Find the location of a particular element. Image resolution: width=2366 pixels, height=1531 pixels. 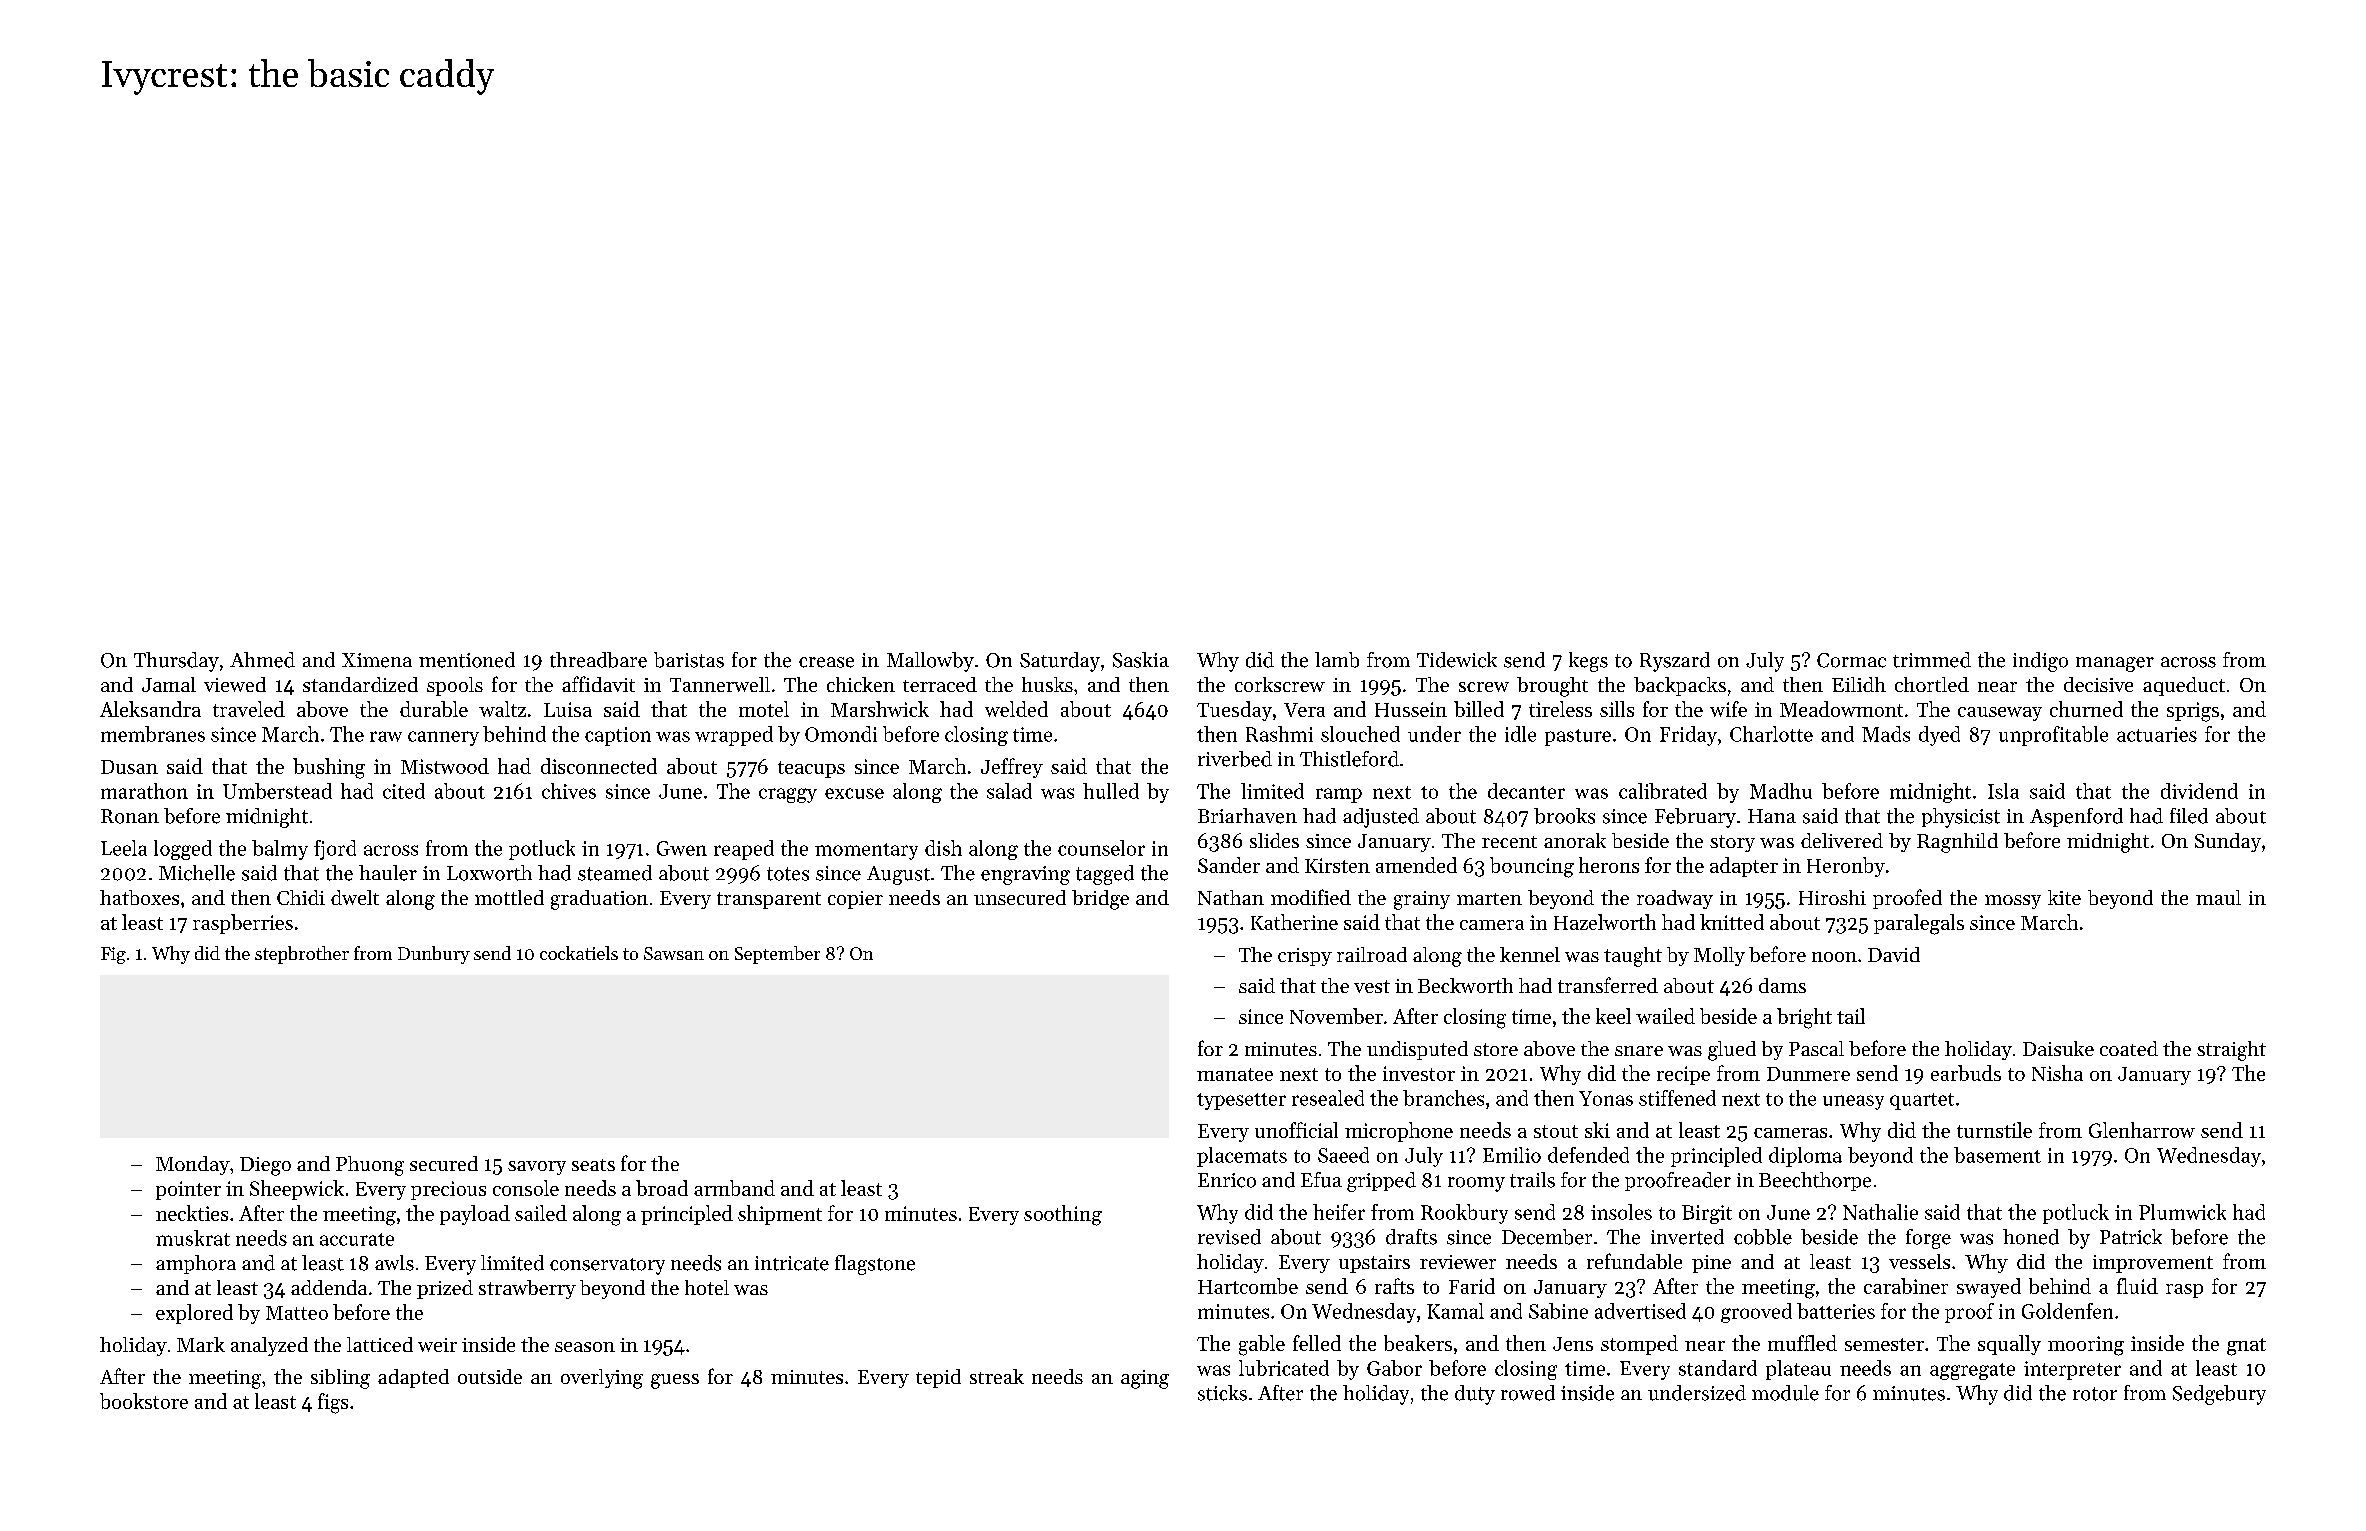

figs is located at coordinates (333, 1403).
